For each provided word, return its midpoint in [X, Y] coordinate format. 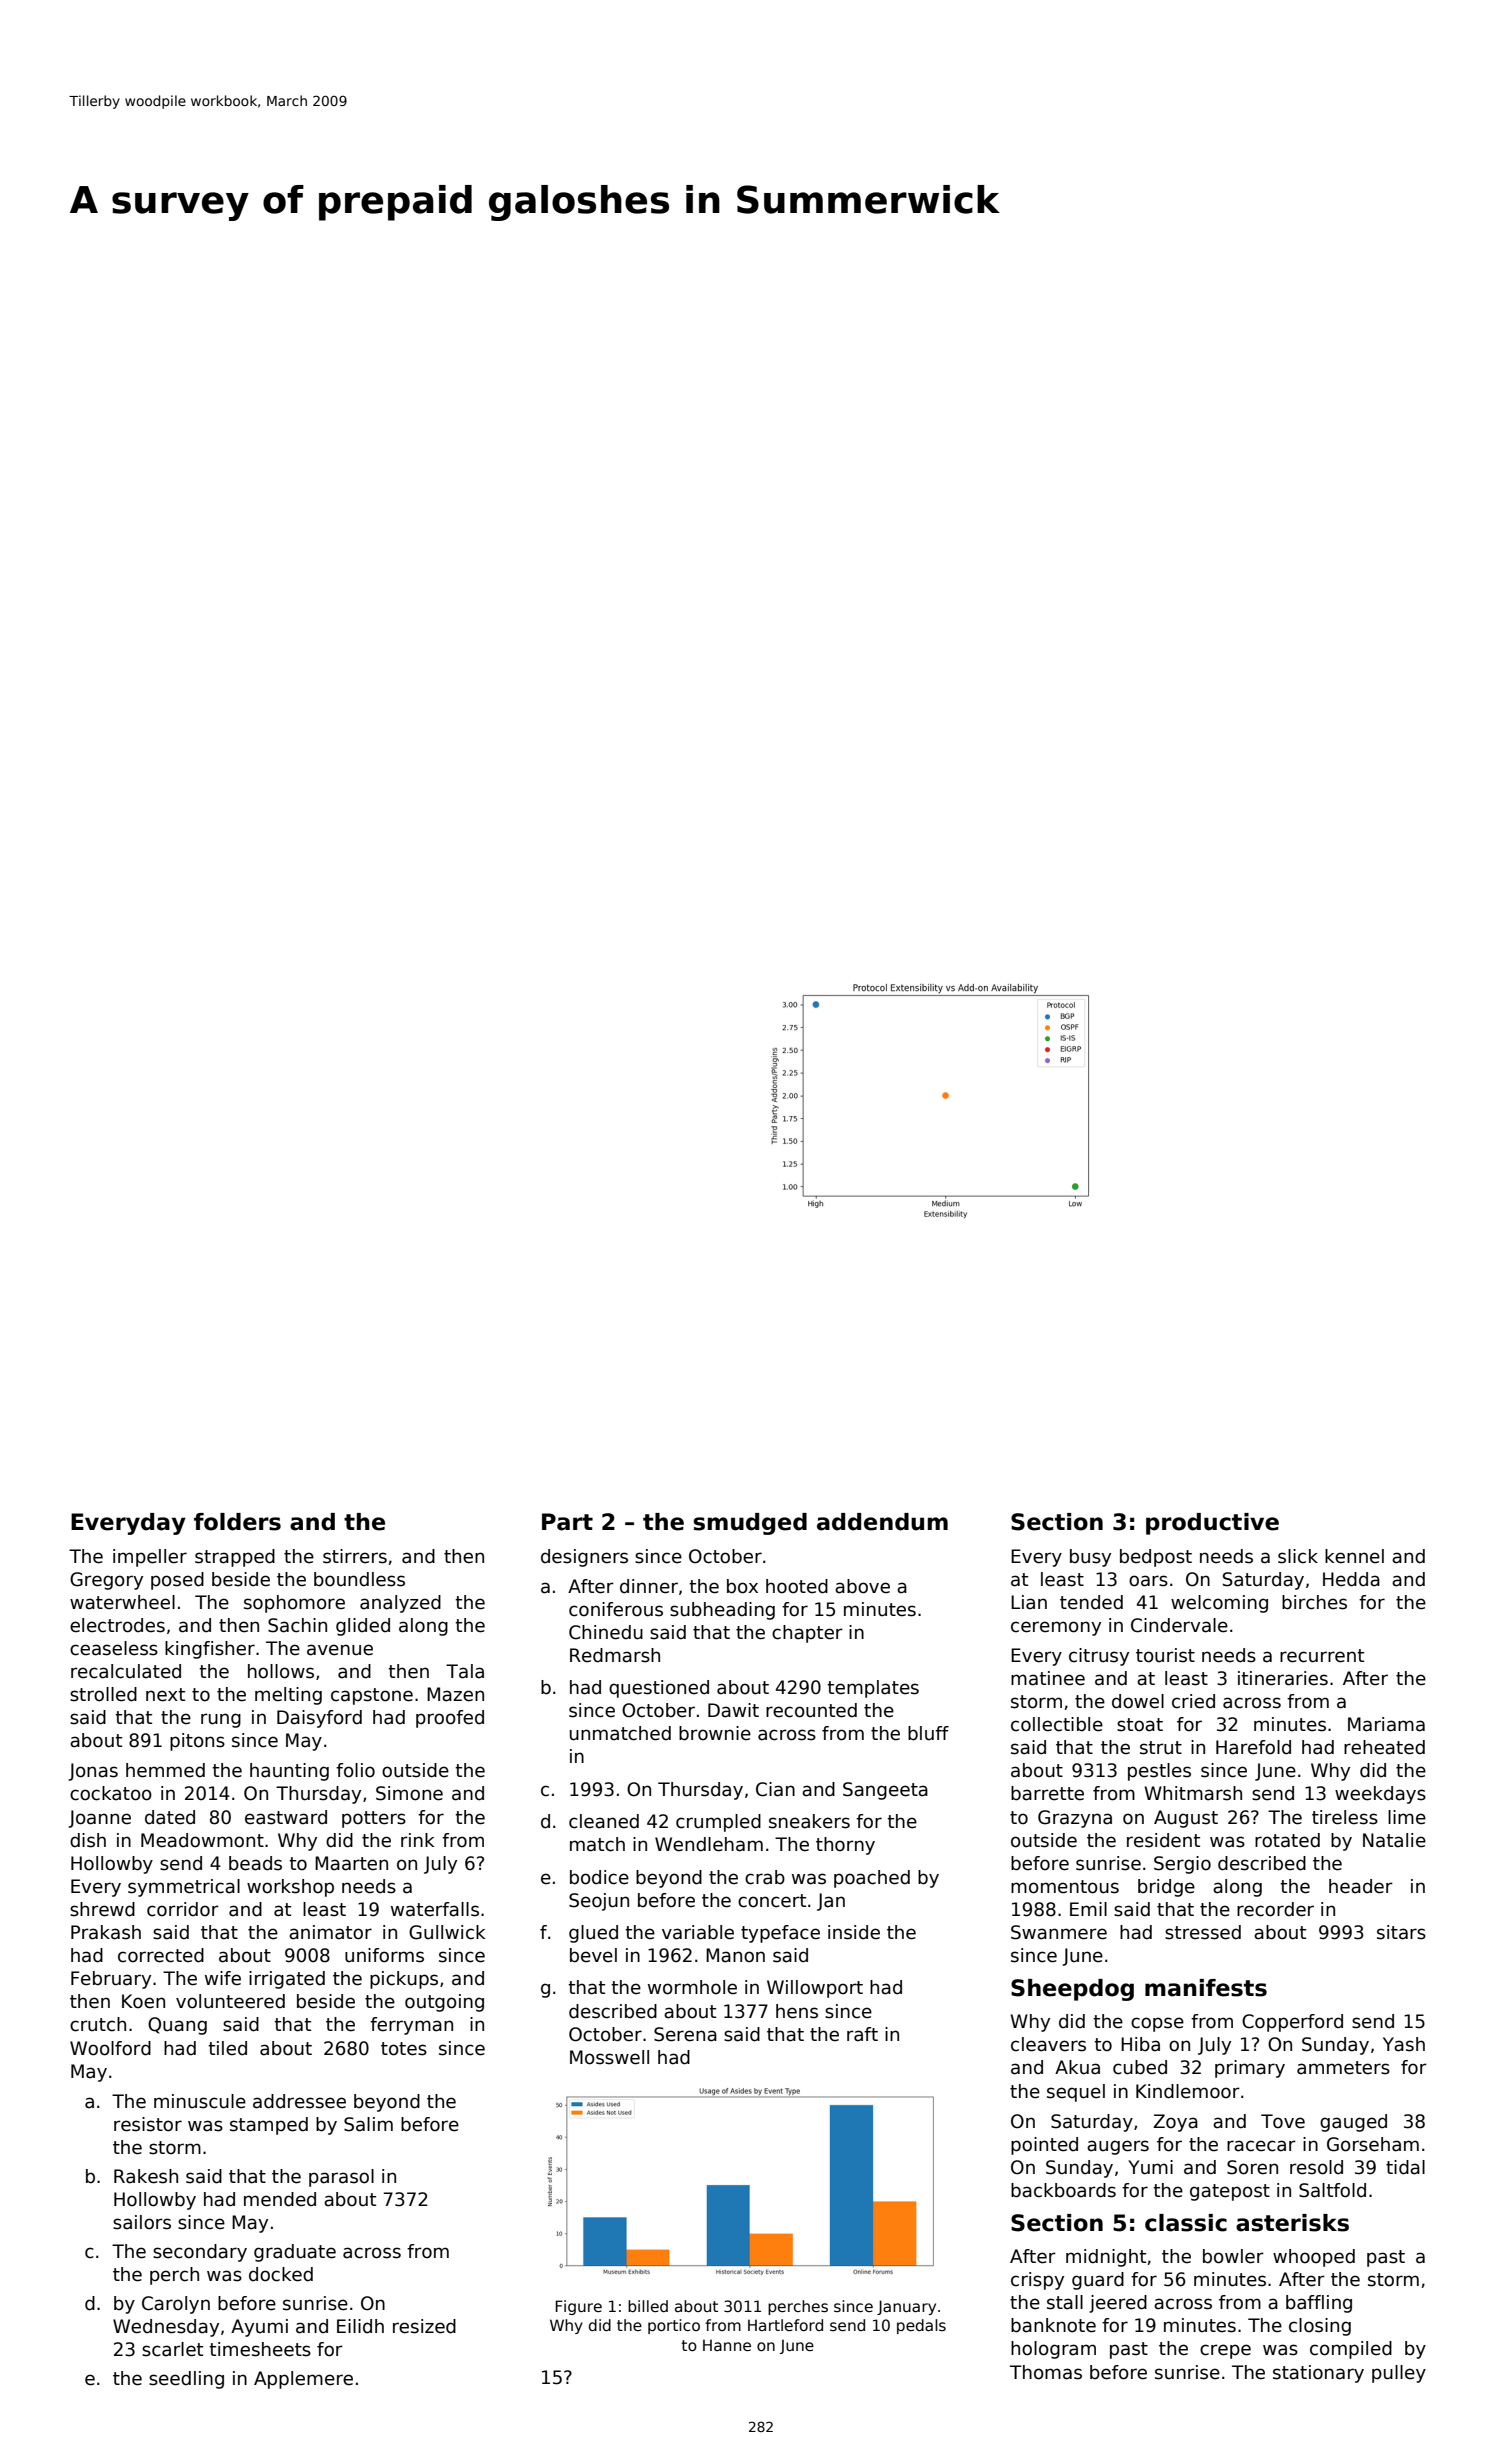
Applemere [303, 2380]
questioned [659, 1689]
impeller [150, 1558]
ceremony [1056, 1628]
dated [170, 1817]
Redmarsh [615, 1655]
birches [1314, 1602]
